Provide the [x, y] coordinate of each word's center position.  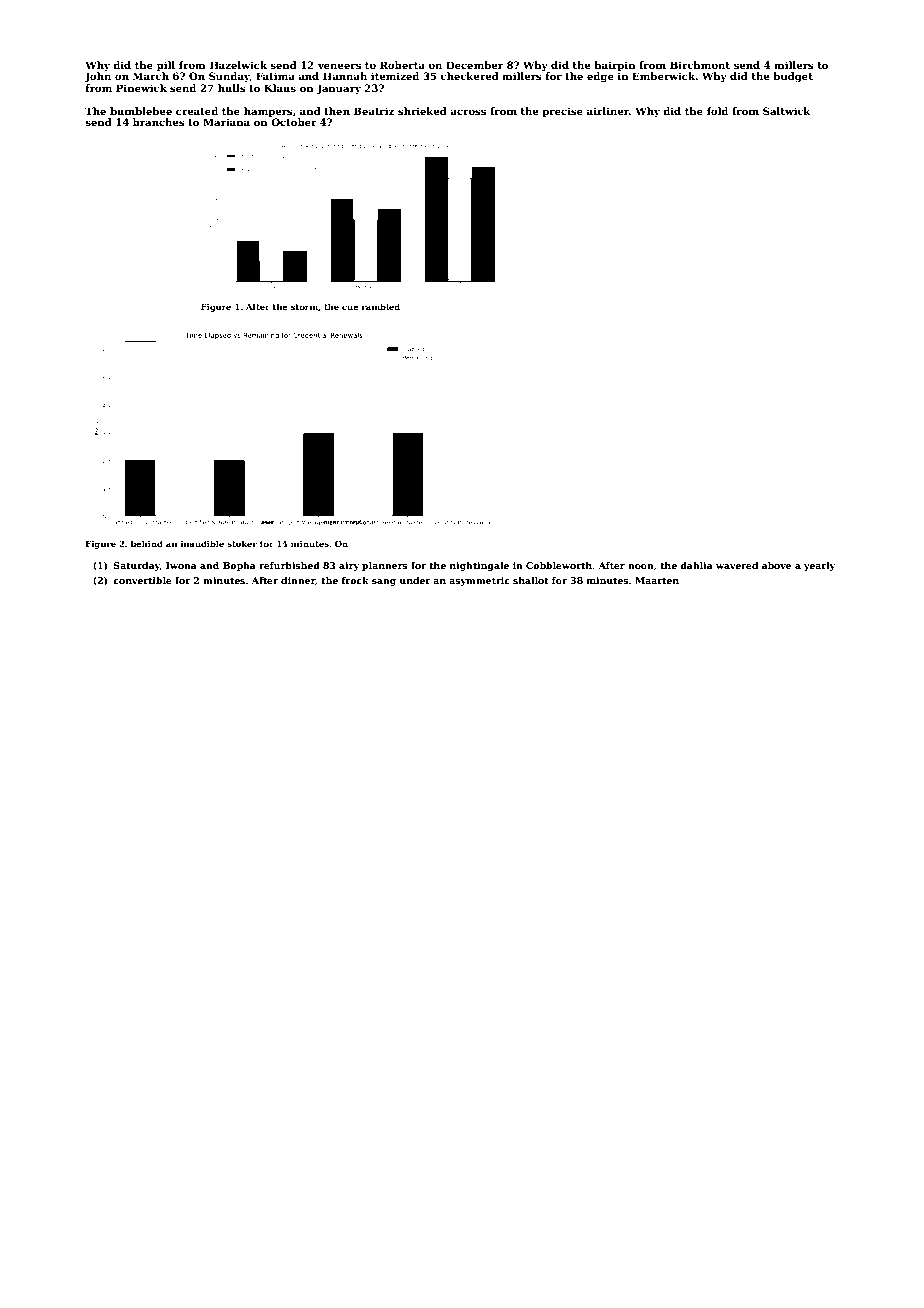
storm [304, 307]
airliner [608, 111]
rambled [380, 306]
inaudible [202, 543]
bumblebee [141, 111]
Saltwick [787, 111]
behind [147, 543]
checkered [469, 76]
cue [350, 307]
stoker [242, 543]
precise [562, 112]
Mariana [226, 122]
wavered [737, 565]
